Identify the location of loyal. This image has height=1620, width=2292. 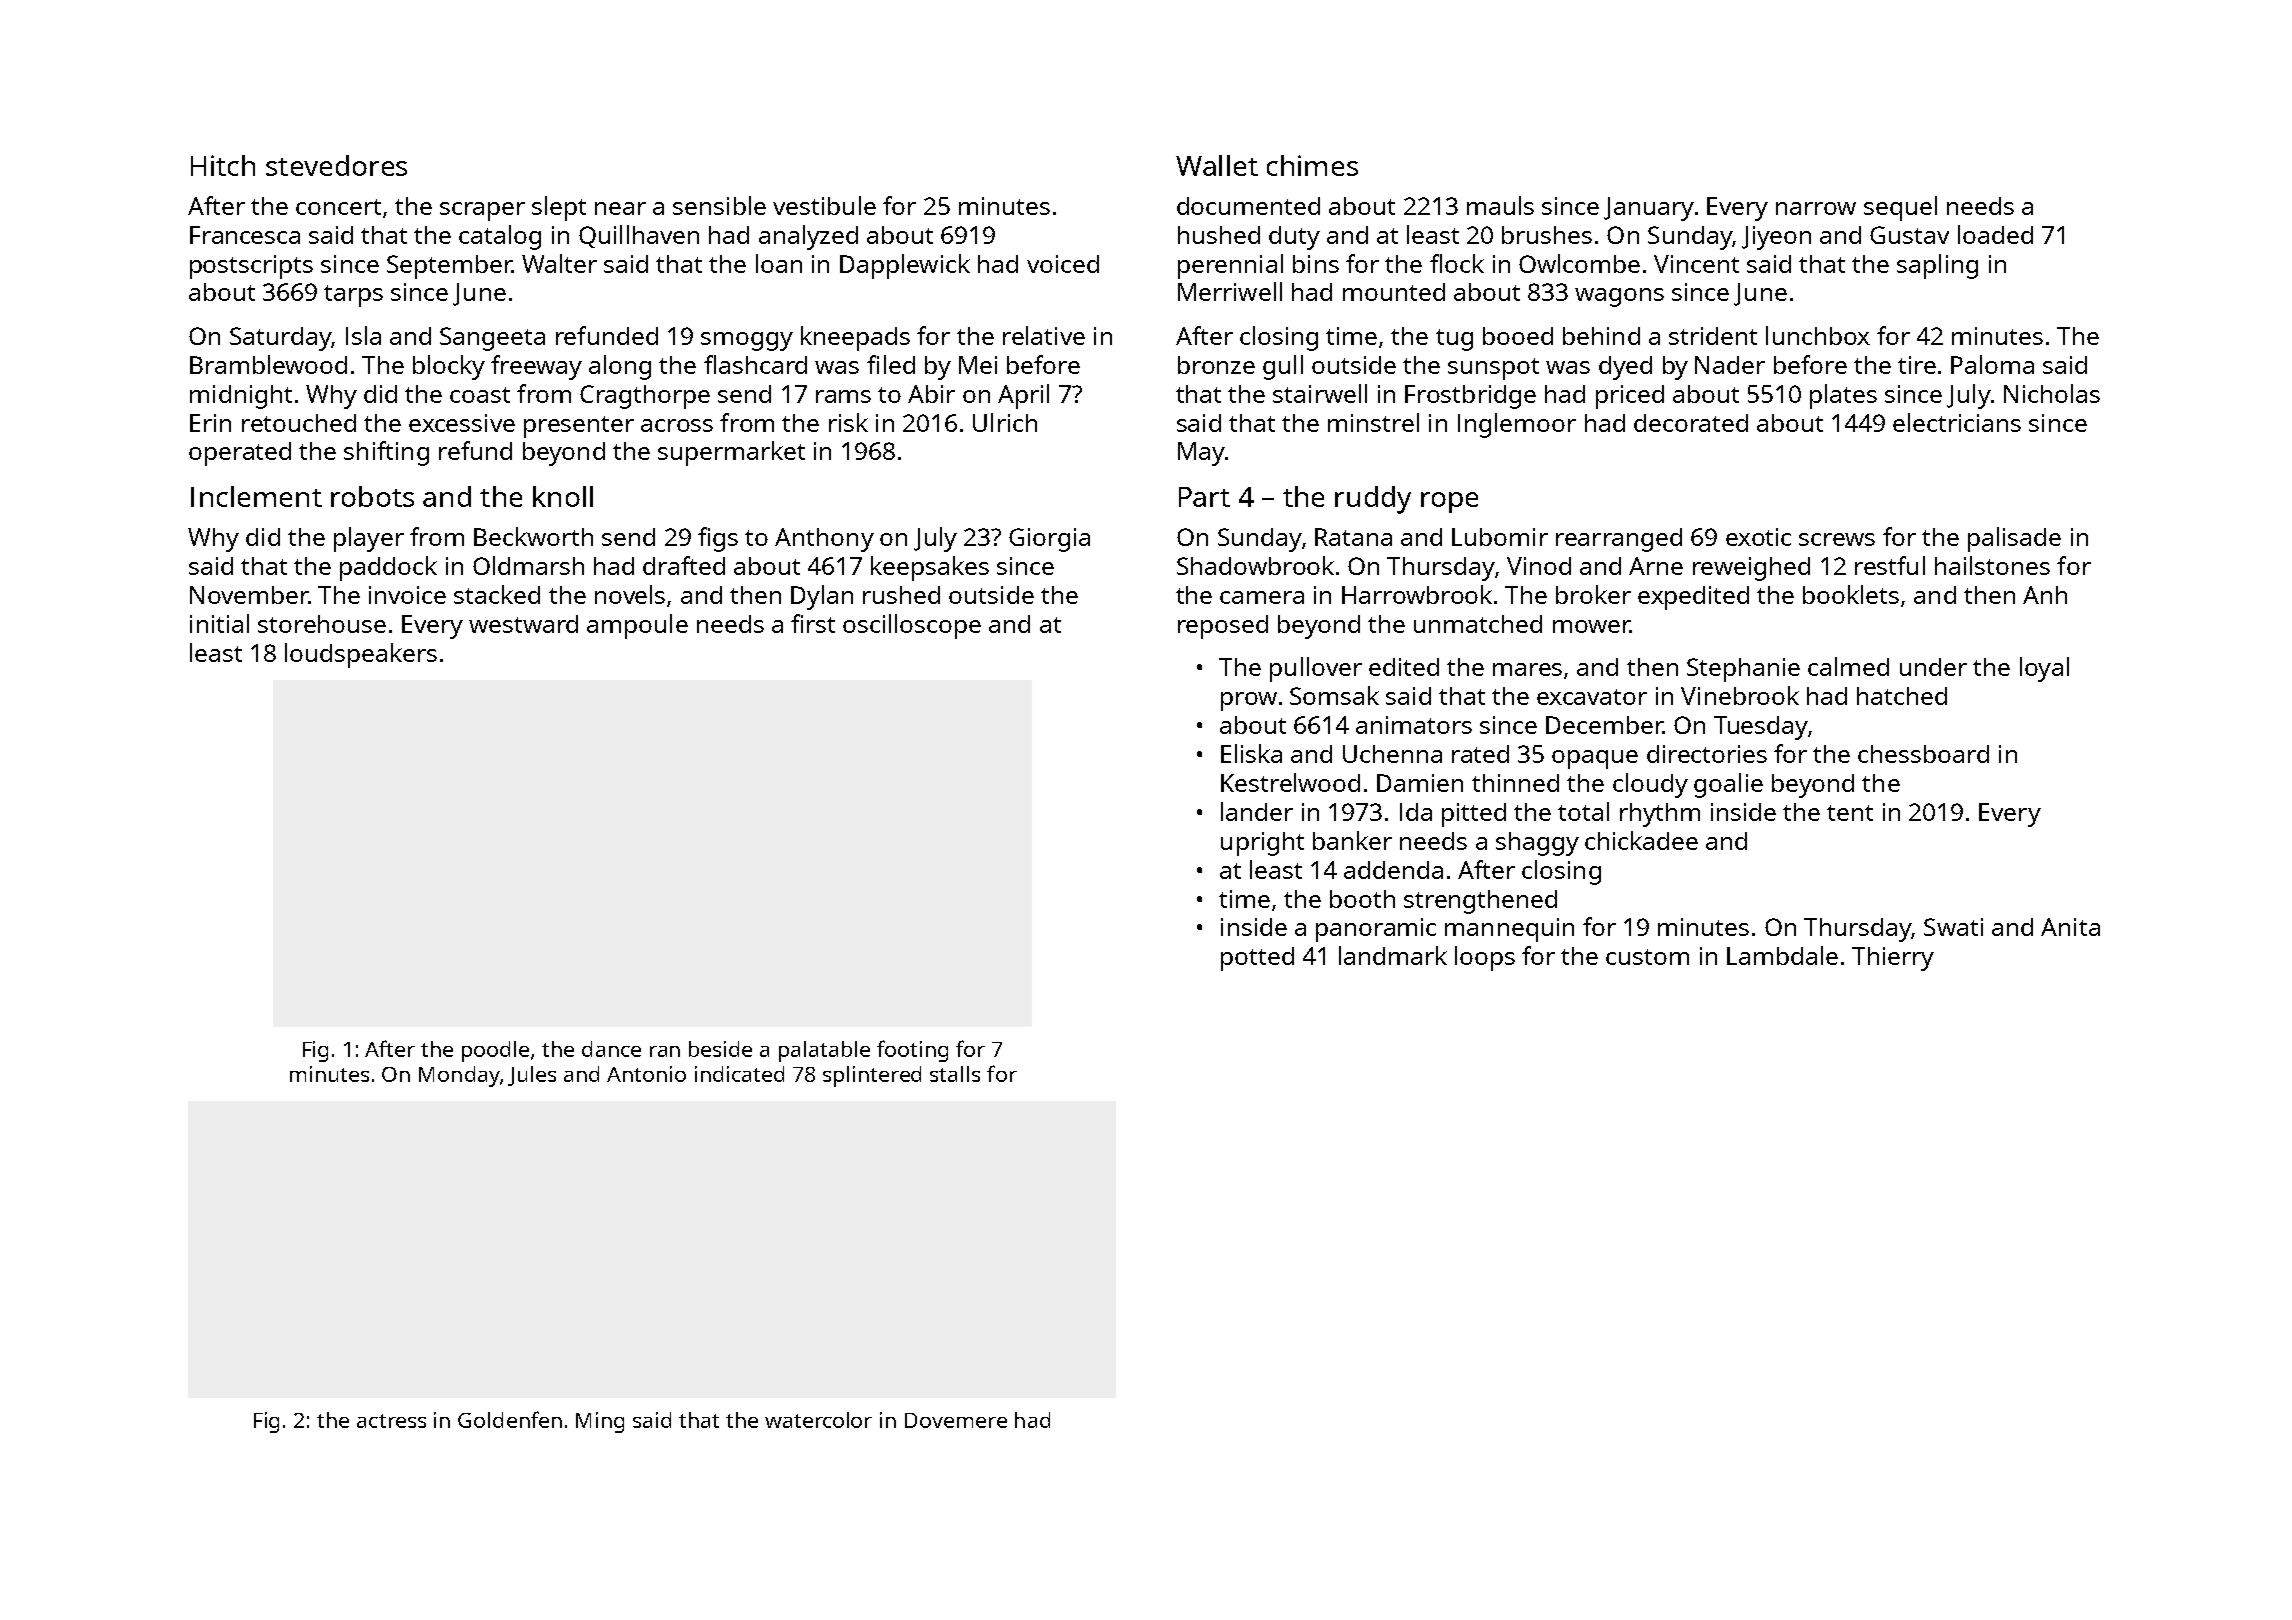
(2044, 669).
